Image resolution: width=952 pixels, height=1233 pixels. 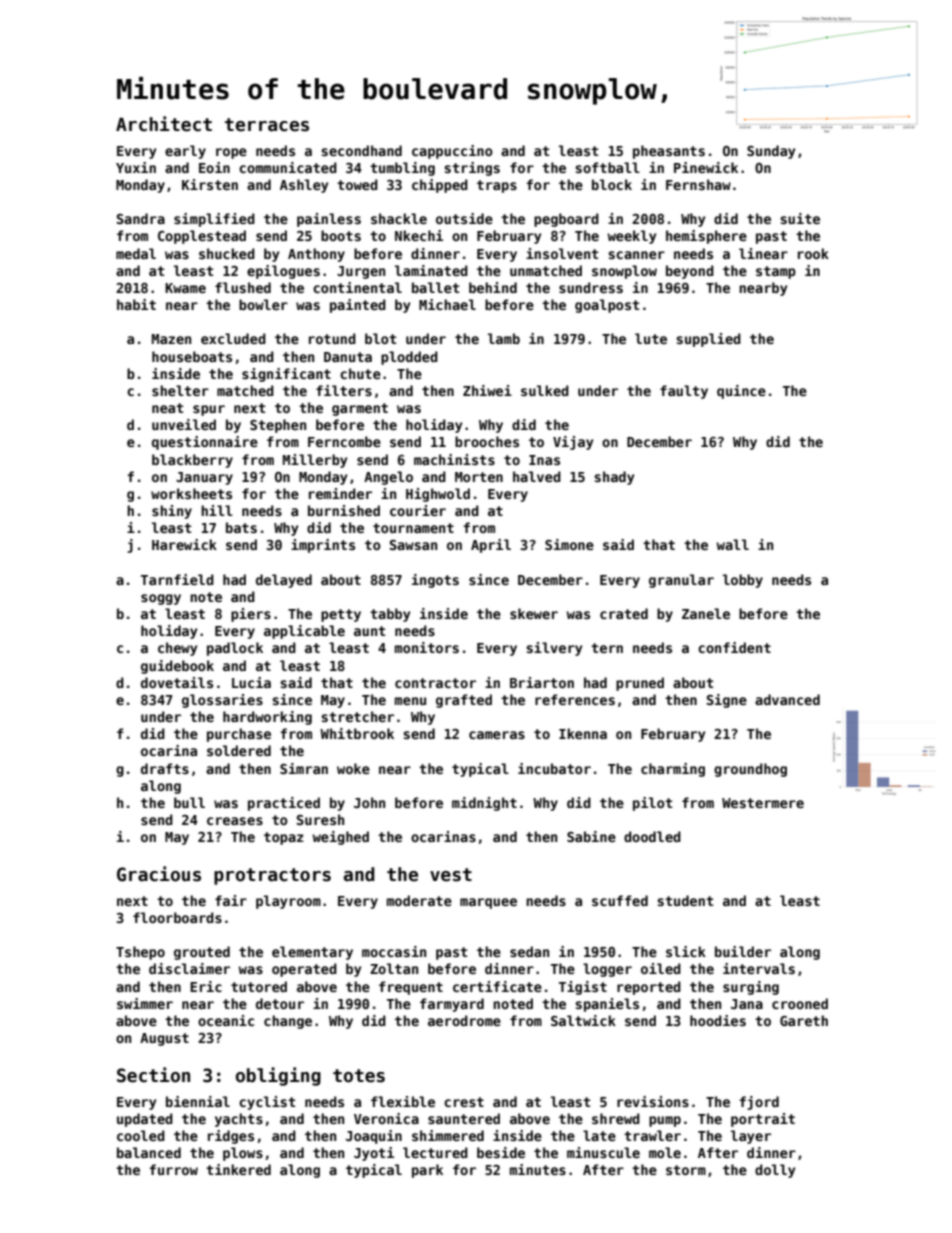 What do you see at coordinates (173, 1169) in the document?
I see `furrow` at bounding box center [173, 1169].
